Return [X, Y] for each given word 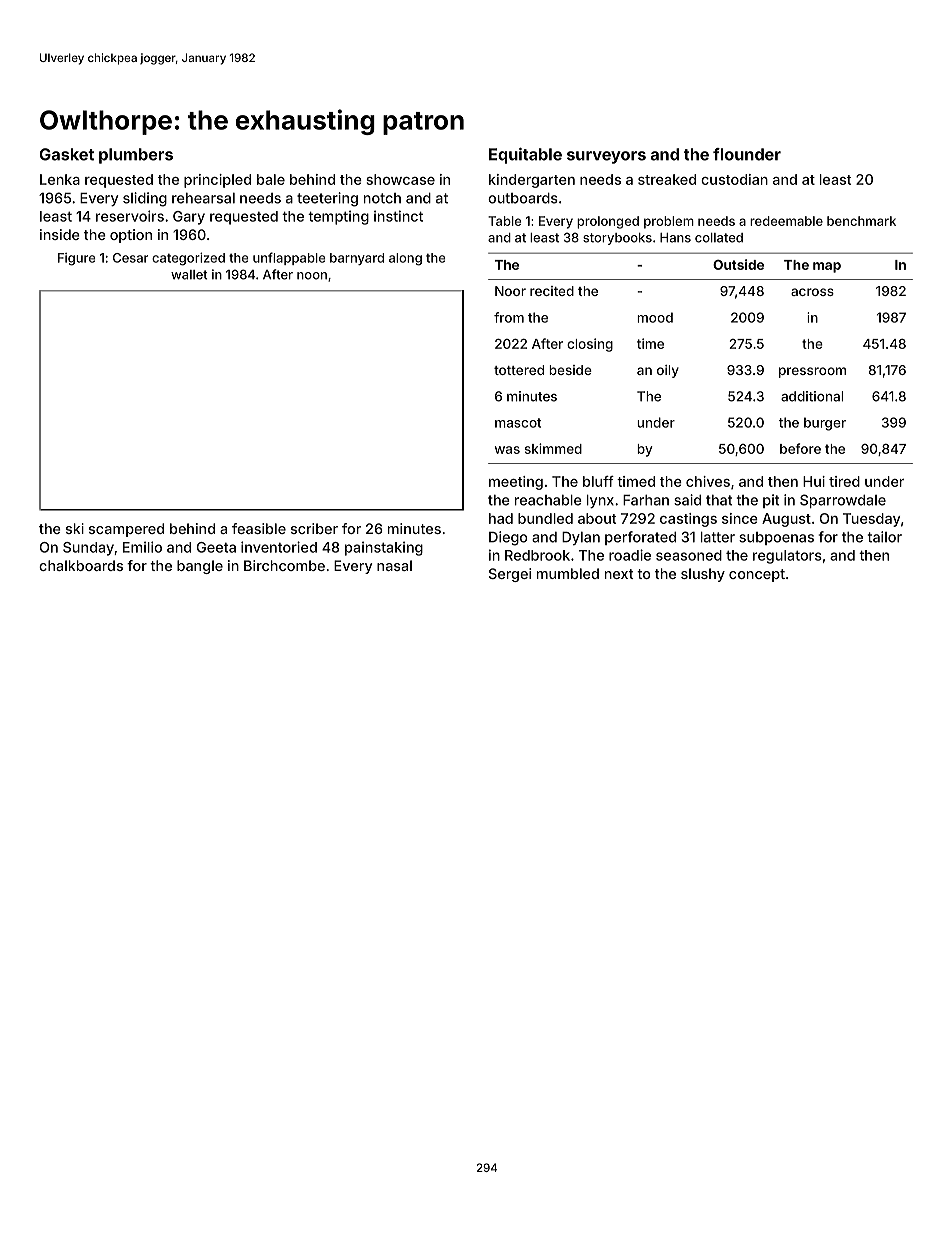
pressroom [812, 372]
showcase [400, 179]
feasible [259, 528]
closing [590, 345]
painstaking [384, 548]
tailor [885, 537]
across [812, 292]
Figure [77, 259]
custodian [734, 179]
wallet [189, 275]
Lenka [60, 179]
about [597, 518]
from [509, 317]
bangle [200, 567]
